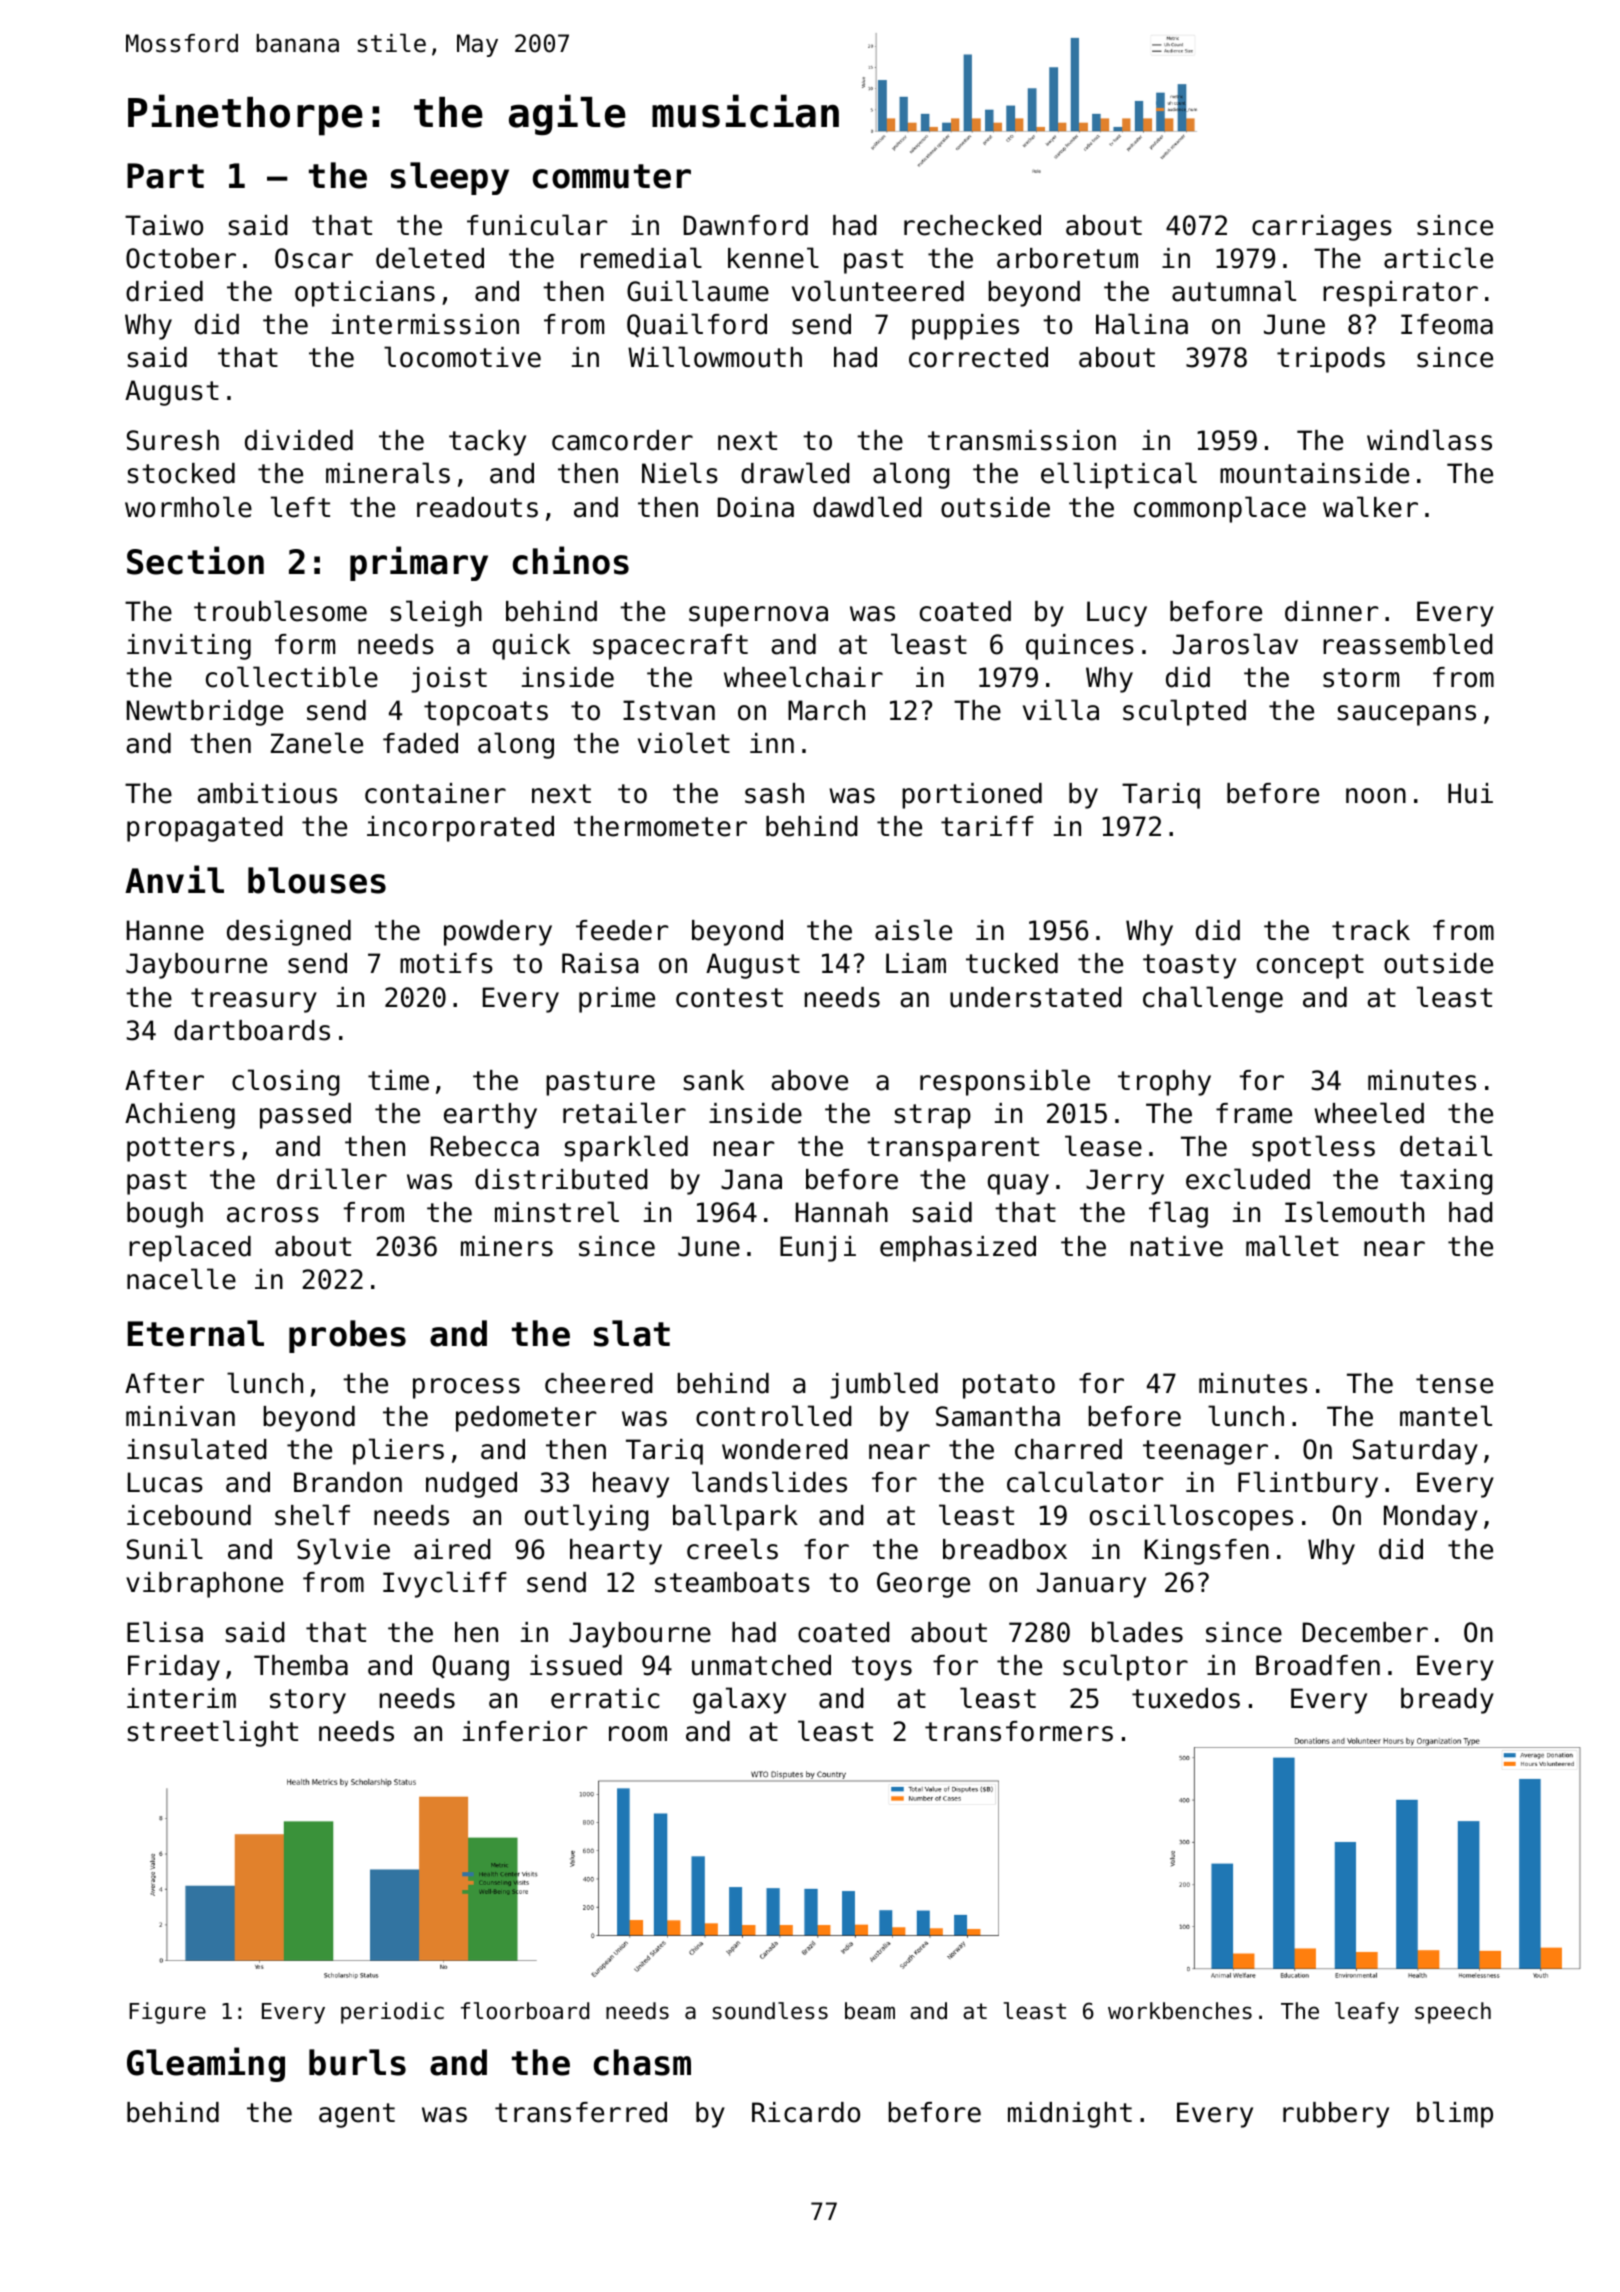 The height and width of the document is (2292, 1620). Describe the element at coordinates (774, 1416) in the document. I see `controlled` at that location.
